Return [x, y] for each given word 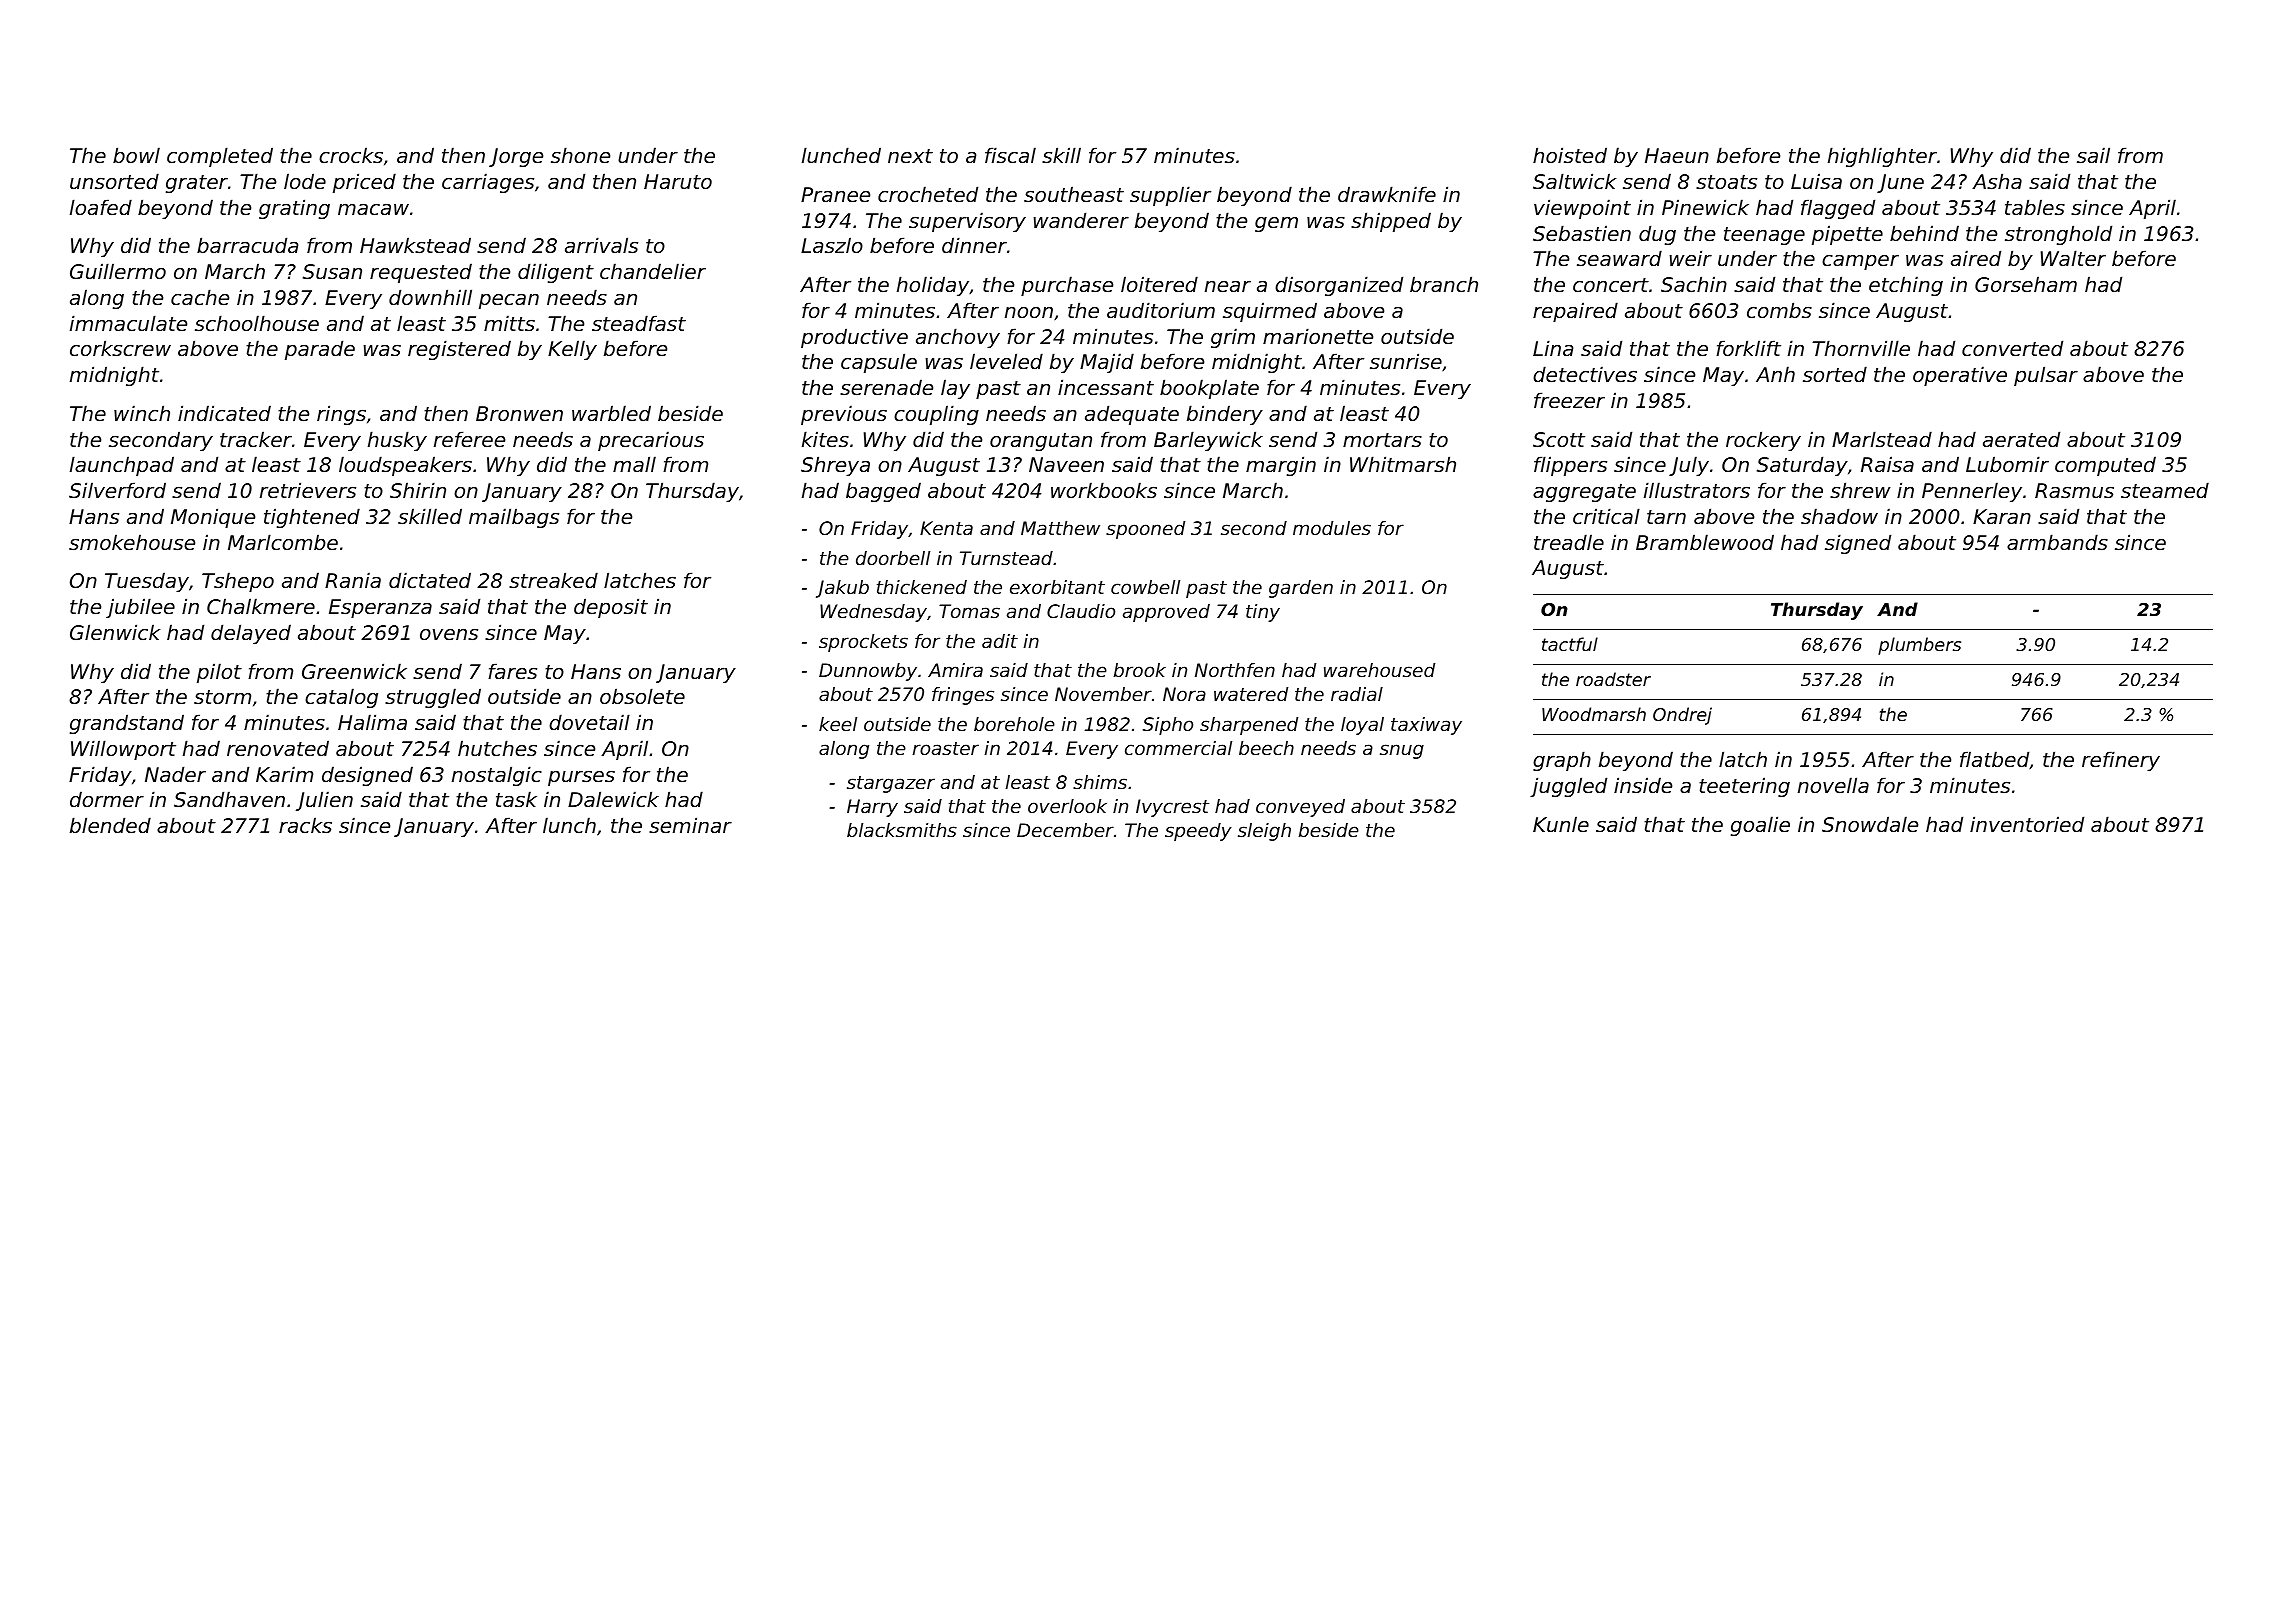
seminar [690, 825]
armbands [2057, 542]
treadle [1569, 542]
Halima [372, 722]
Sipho [1168, 726]
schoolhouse [257, 323]
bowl [136, 155]
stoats [1726, 182]
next [910, 156]
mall [634, 464]
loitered [1159, 284]
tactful [1570, 644]
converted [2012, 348]
